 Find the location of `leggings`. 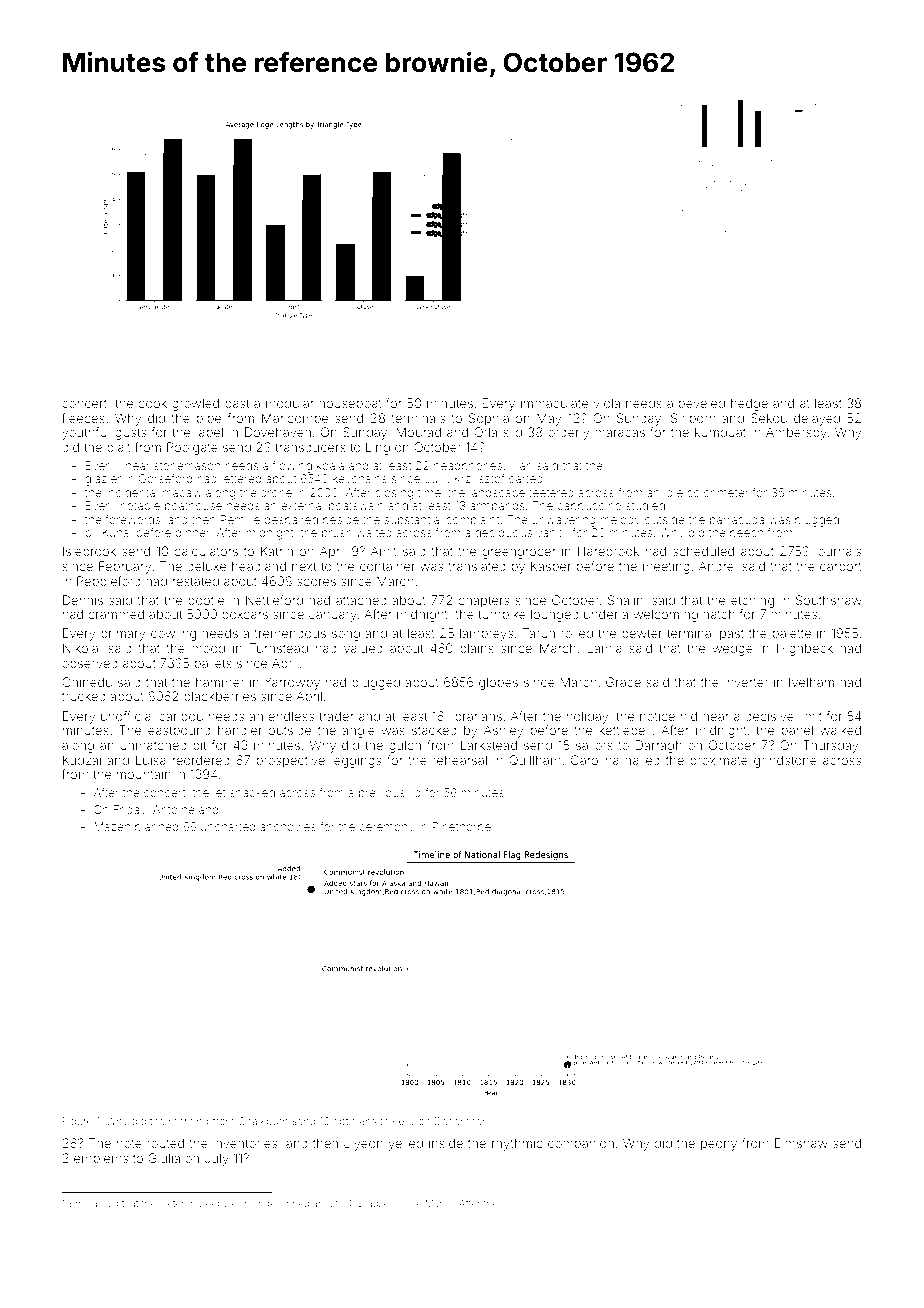

leggings is located at coordinates (356, 761).
